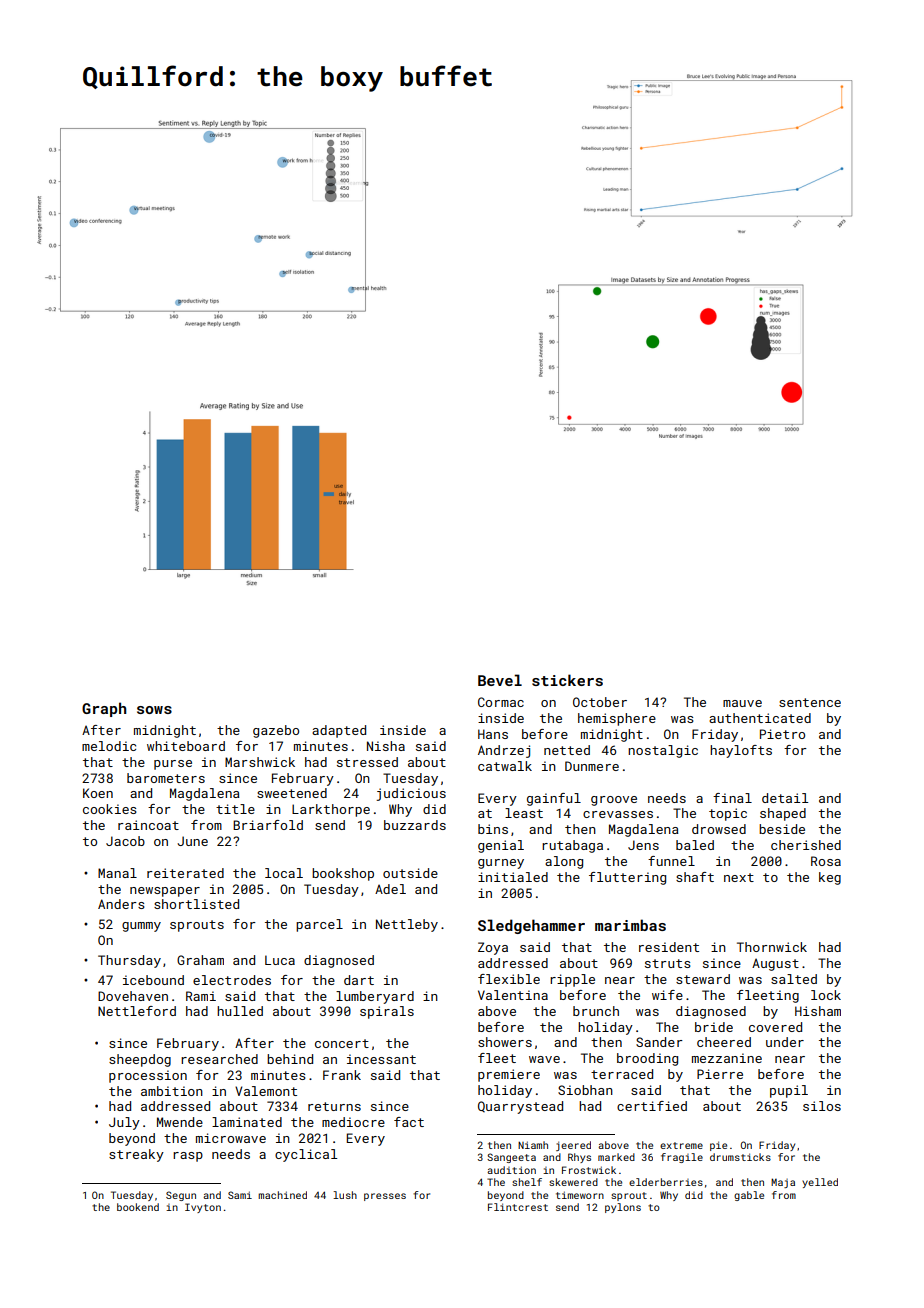 The height and width of the screenshot is (1308, 924). Describe the element at coordinates (783, 814) in the screenshot. I see `shaped` at that location.
